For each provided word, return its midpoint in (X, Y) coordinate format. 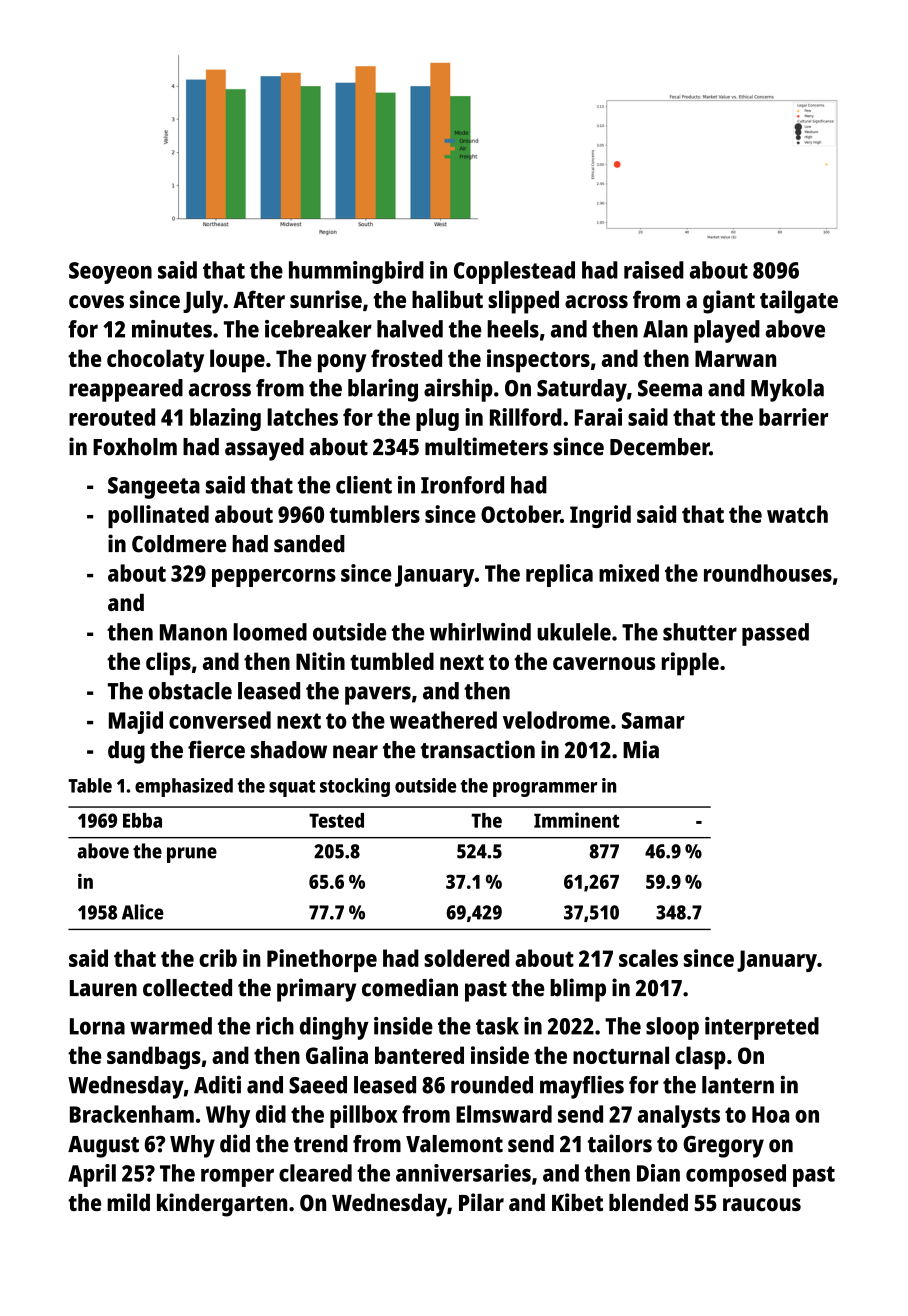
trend (321, 1144)
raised (654, 270)
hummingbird (356, 272)
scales (648, 958)
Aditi (217, 1084)
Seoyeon (110, 273)
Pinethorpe (322, 960)
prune (192, 855)
